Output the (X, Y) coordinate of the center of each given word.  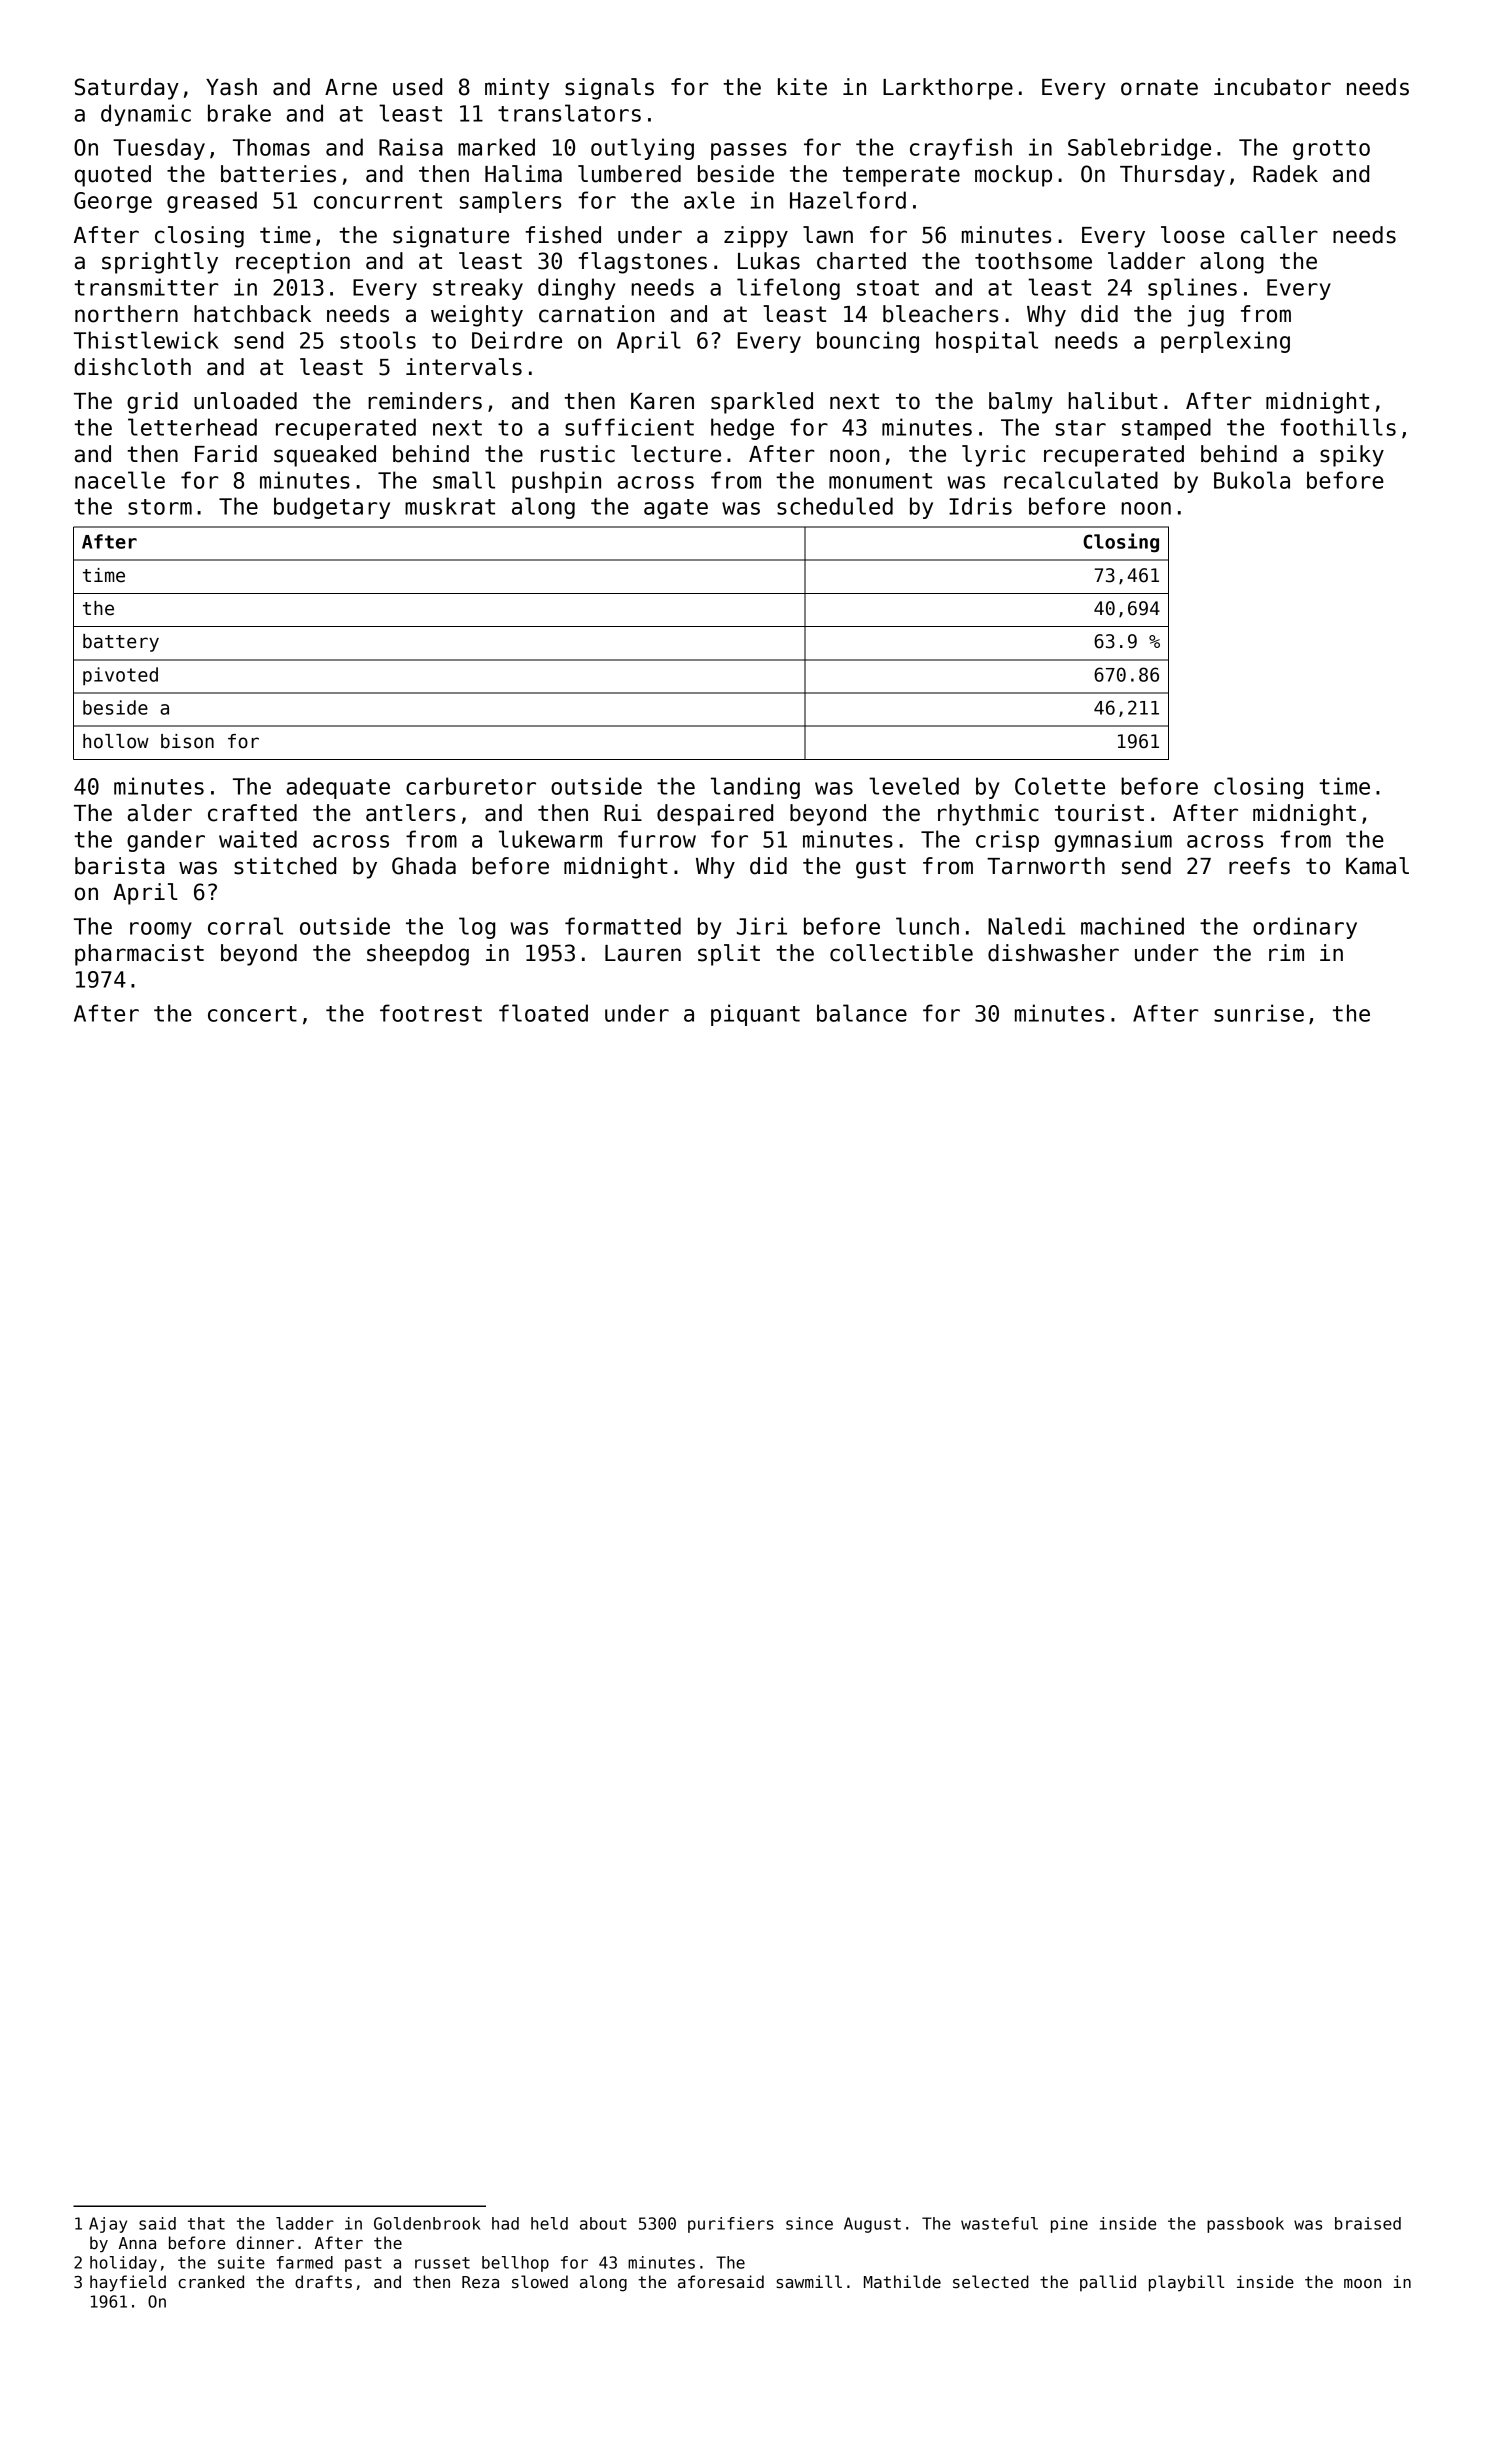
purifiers (731, 2225)
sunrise (1259, 1013)
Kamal (1377, 866)
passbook (1245, 2225)
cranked (211, 2282)
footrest (431, 1013)
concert (252, 1014)
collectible (901, 953)
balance (862, 1013)
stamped (1166, 429)
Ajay (108, 2225)
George (113, 202)
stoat (888, 288)
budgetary (332, 508)
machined (1132, 926)
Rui (623, 813)
